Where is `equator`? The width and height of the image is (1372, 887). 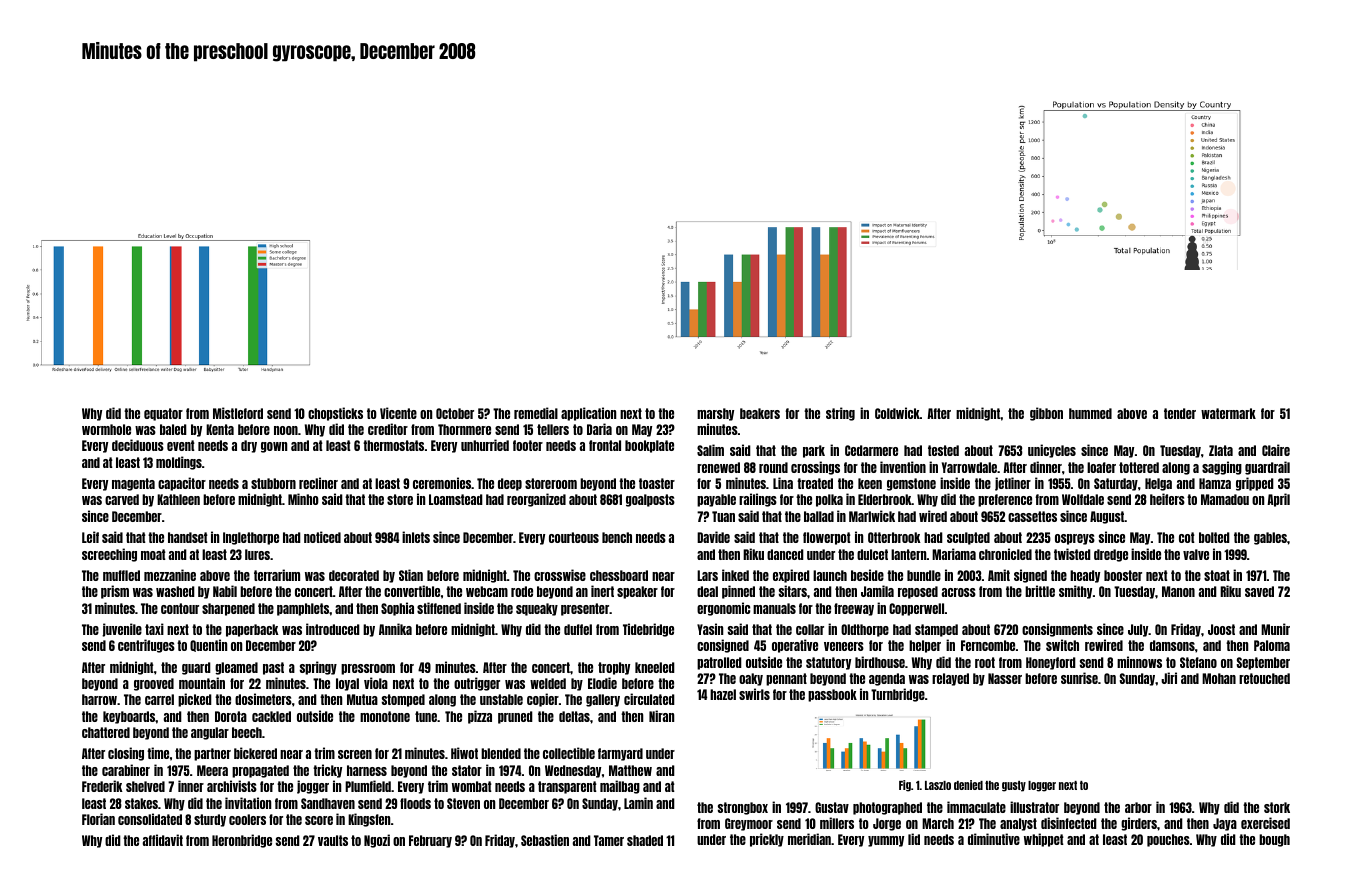
equator is located at coordinates (163, 414).
